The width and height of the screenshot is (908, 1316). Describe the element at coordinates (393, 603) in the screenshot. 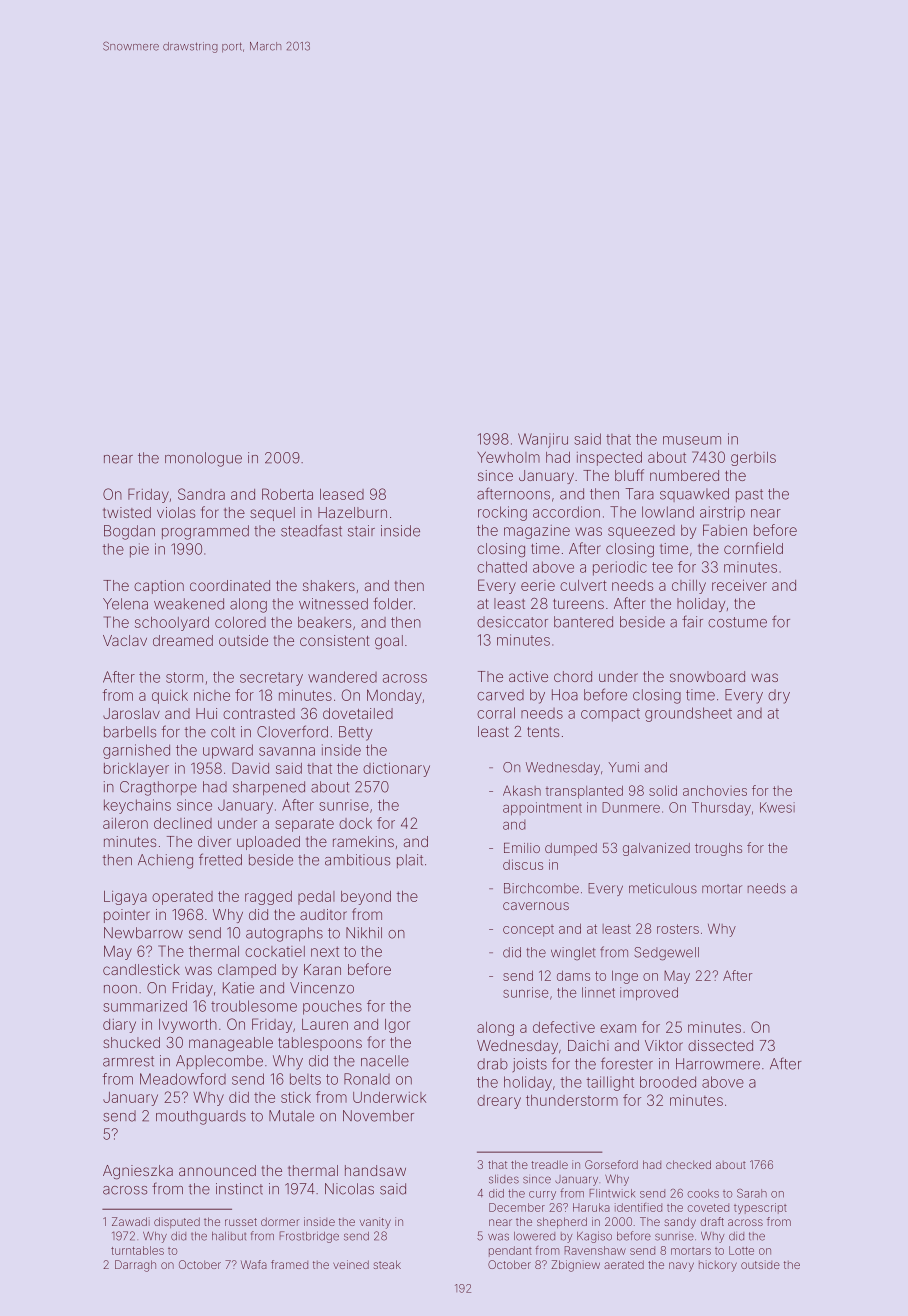

I see `folder` at that location.
